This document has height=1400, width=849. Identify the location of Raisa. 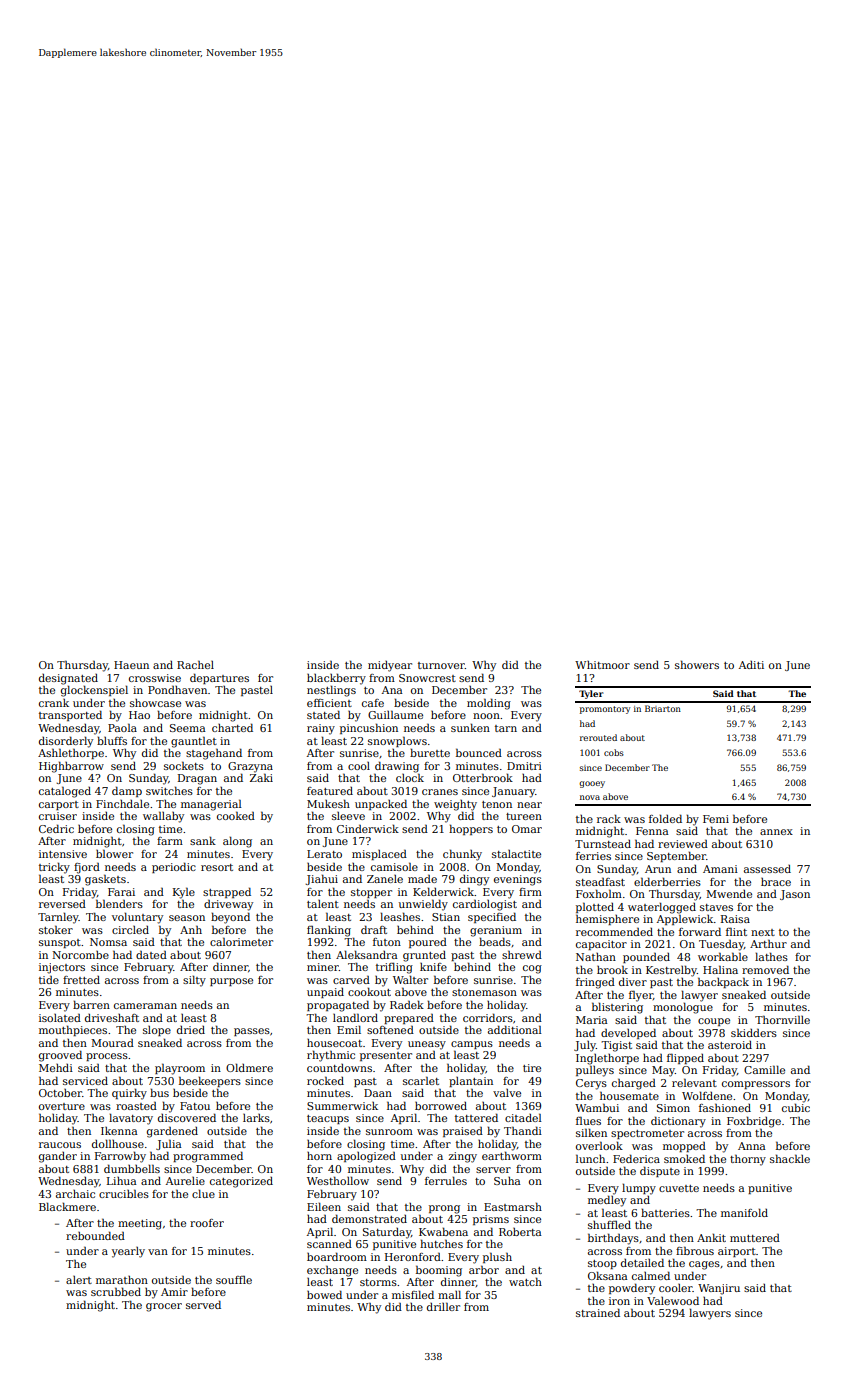
(735, 919).
